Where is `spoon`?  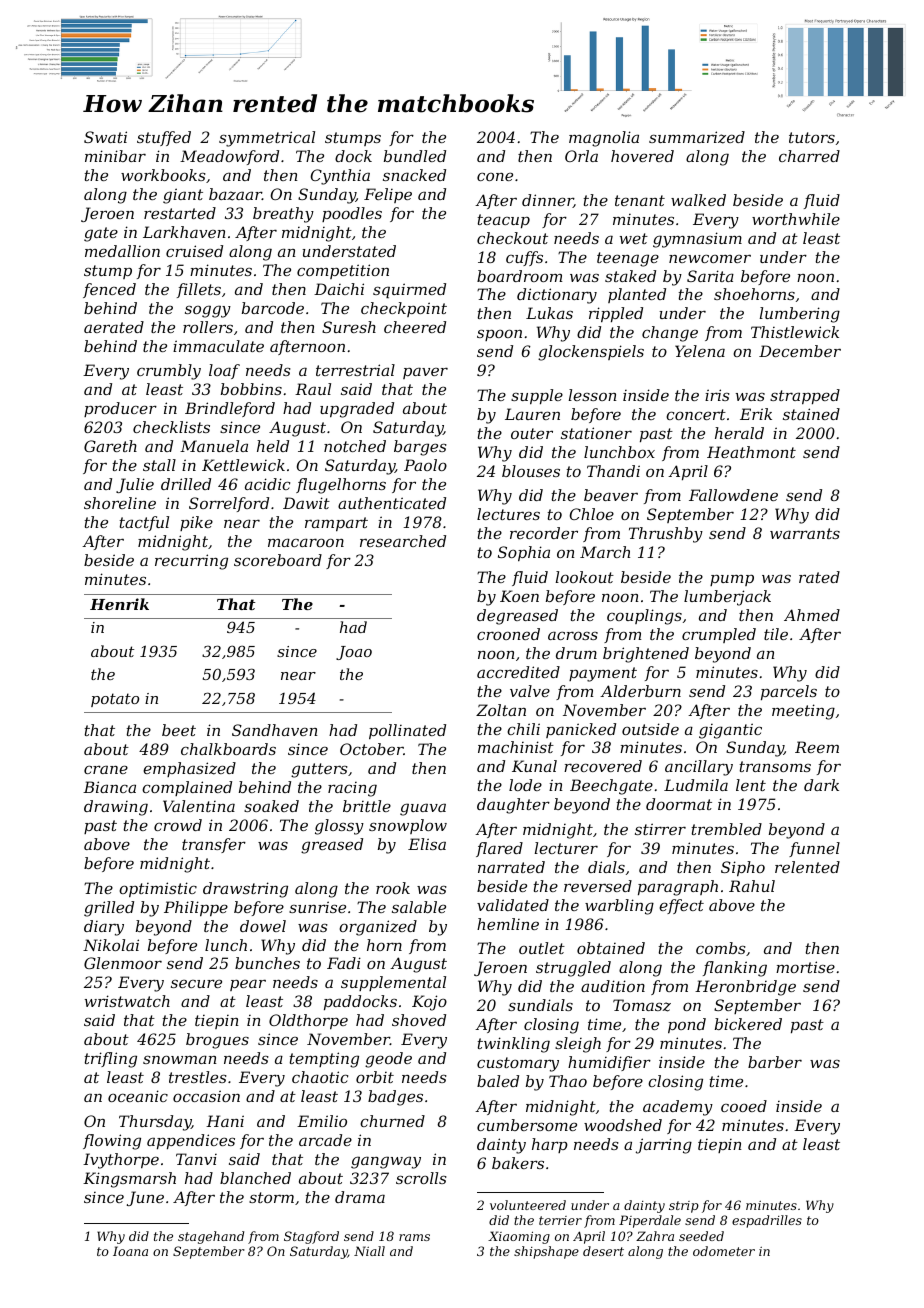
spoon is located at coordinates (499, 335).
